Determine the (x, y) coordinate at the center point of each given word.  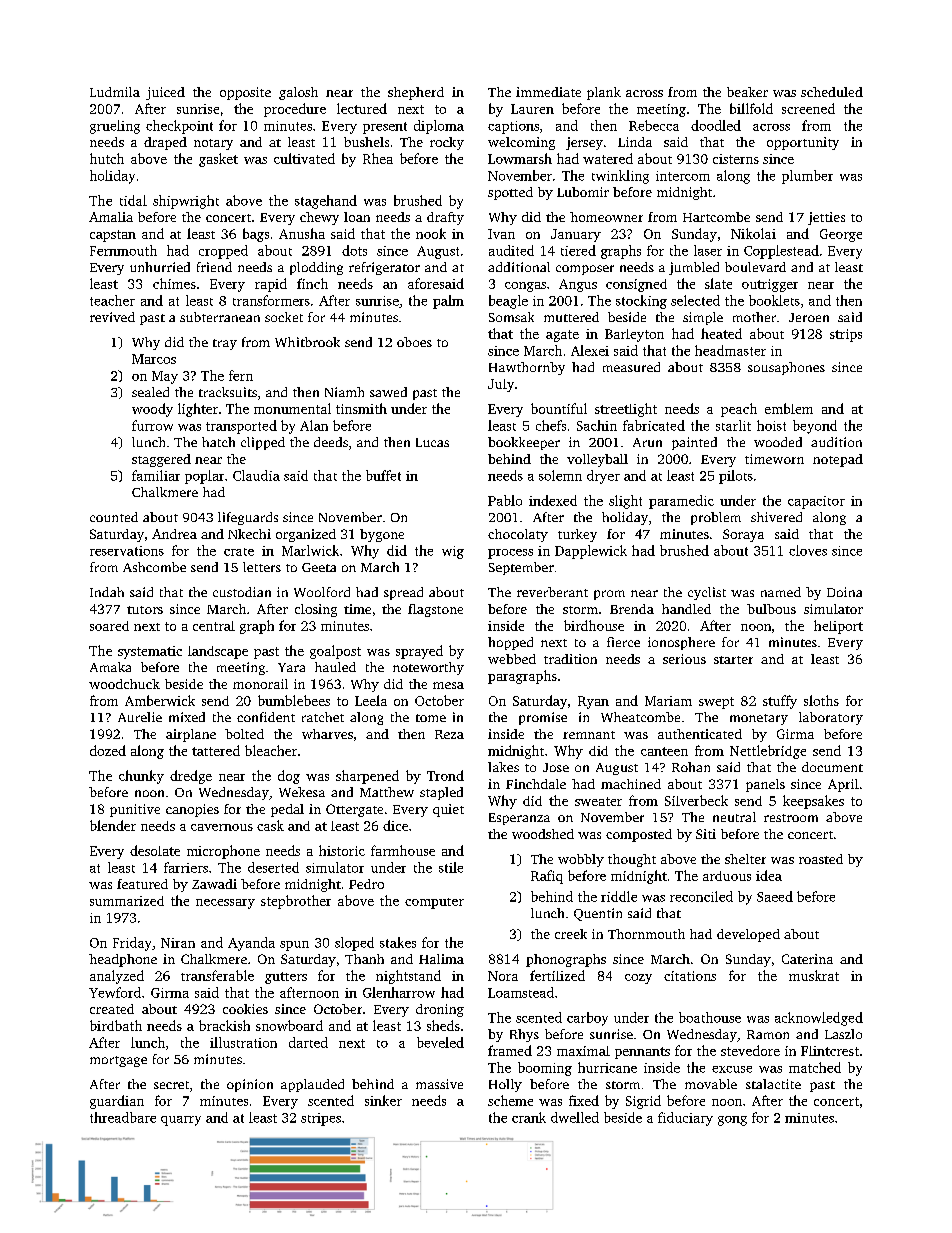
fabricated (654, 425)
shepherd (416, 93)
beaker (747, 92)
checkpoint (179, 127)
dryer (603, 477)
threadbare (123, 1117)
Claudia (256, 475)
